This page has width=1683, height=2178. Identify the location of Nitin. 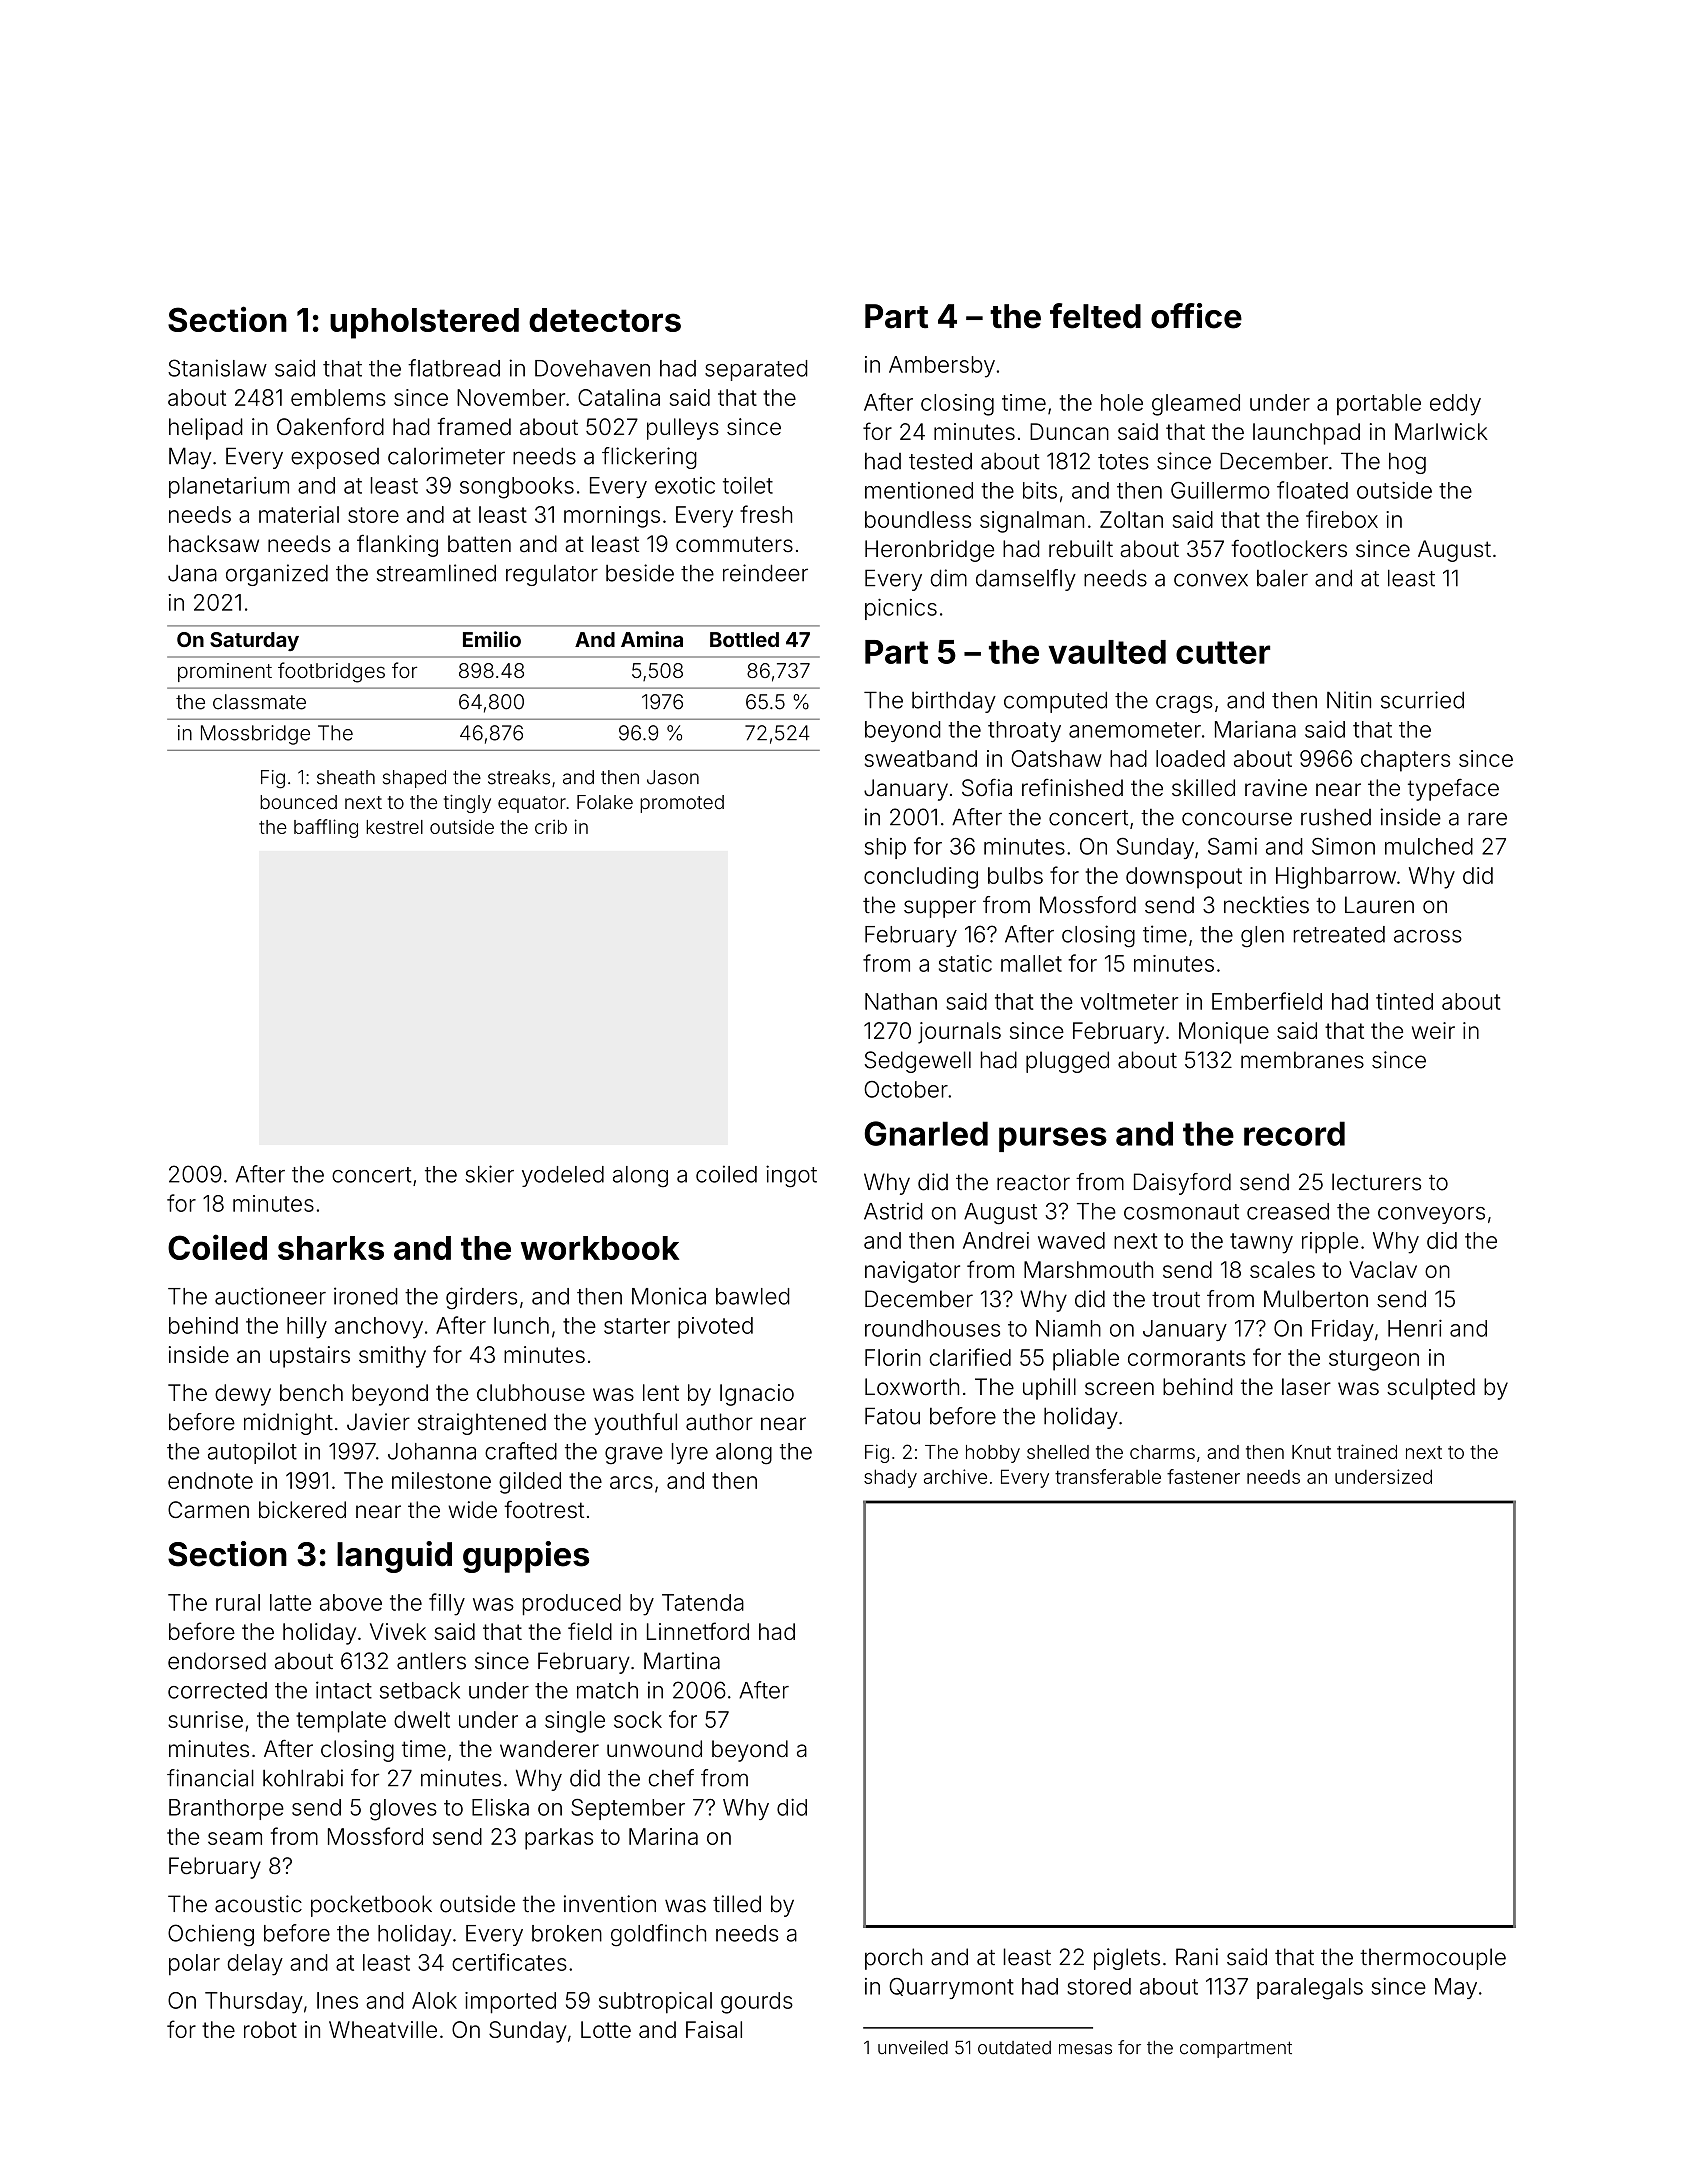
(1349, 700).
